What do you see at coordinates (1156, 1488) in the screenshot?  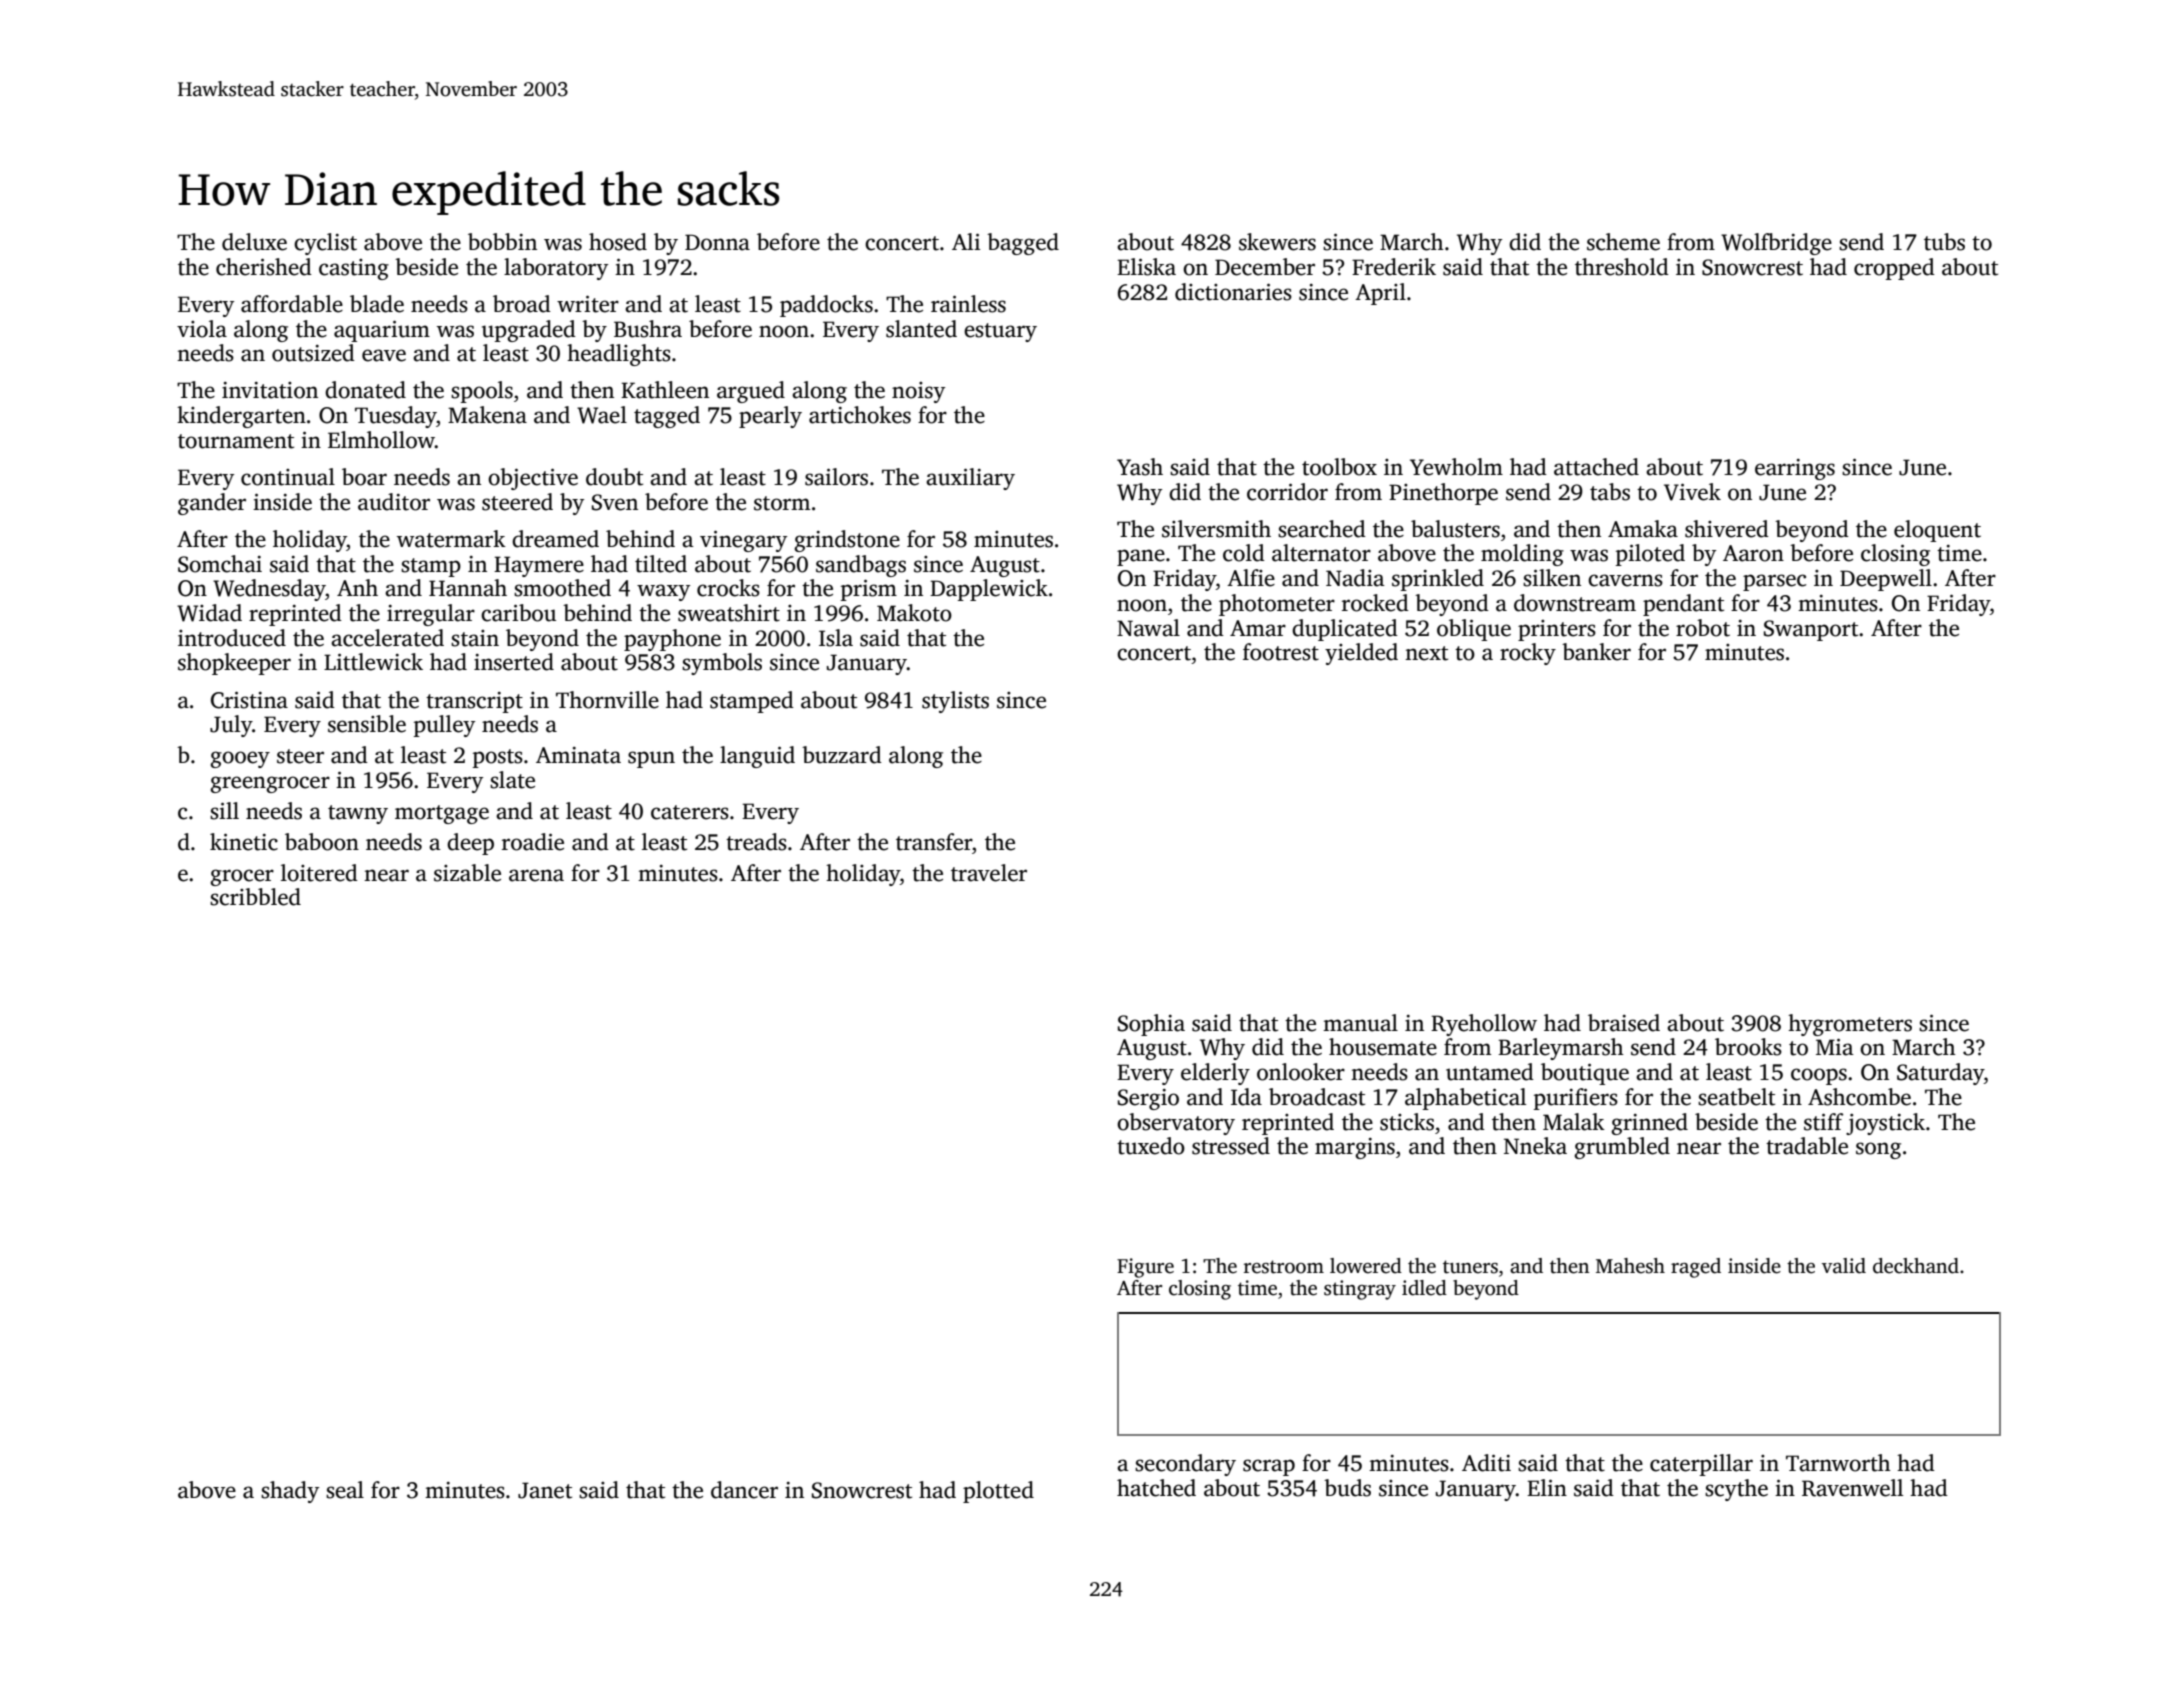 I see `hatched` at bounding box center [1156, 1488].
